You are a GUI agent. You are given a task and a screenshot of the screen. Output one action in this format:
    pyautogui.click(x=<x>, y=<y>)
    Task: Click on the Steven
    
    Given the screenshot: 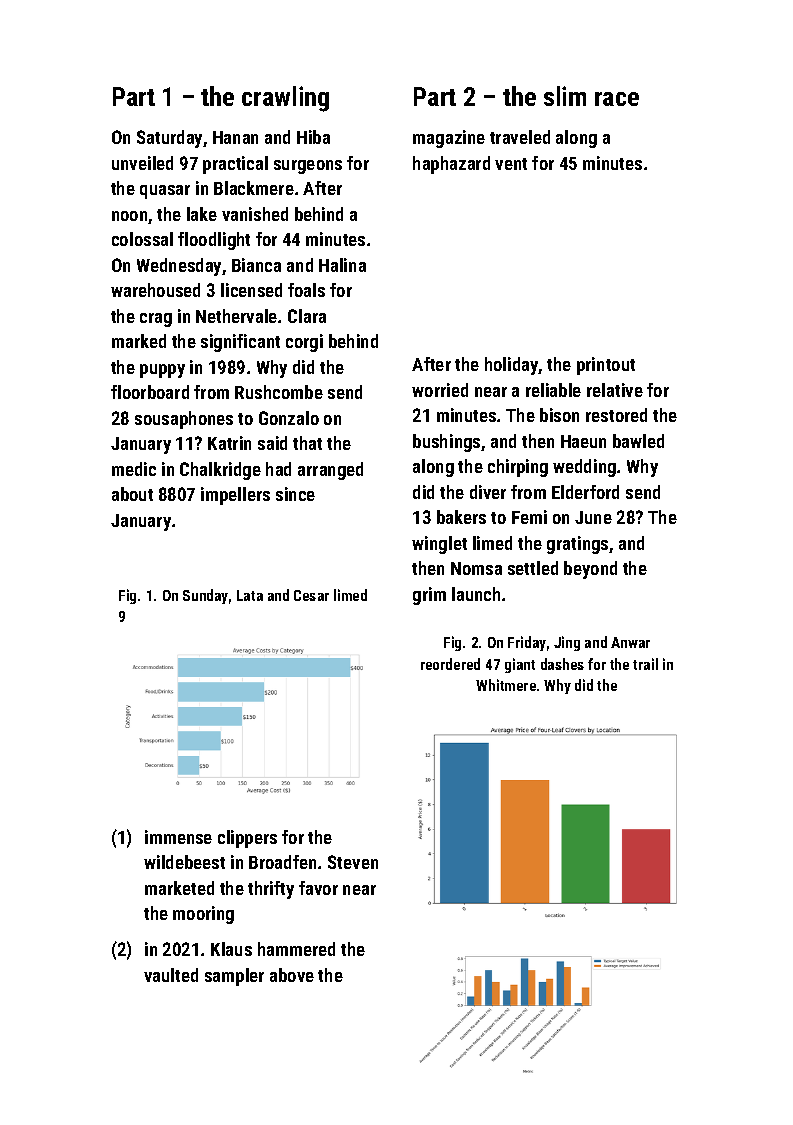 What is the action you would take?
    pyautogui.click(x=353, y=862)
